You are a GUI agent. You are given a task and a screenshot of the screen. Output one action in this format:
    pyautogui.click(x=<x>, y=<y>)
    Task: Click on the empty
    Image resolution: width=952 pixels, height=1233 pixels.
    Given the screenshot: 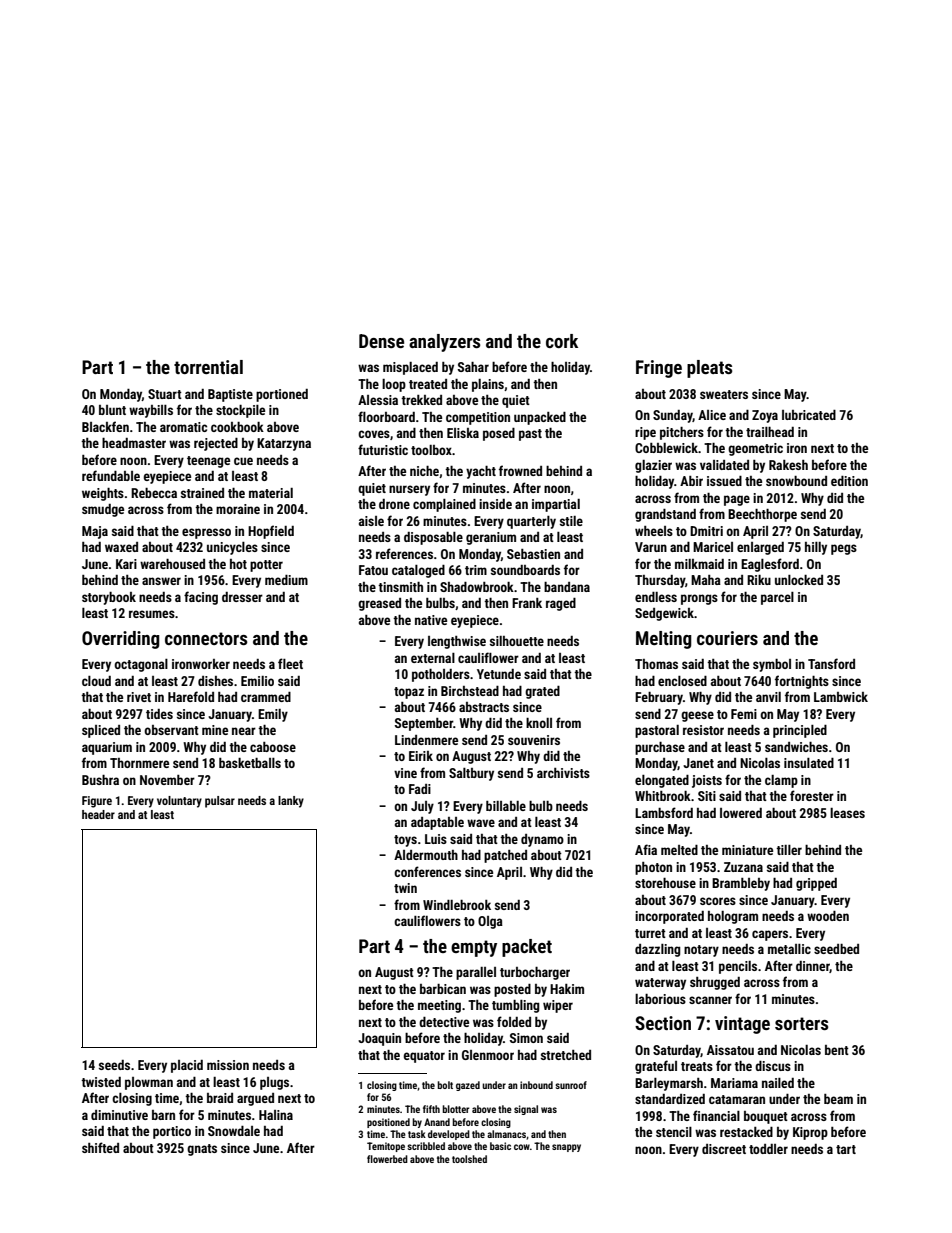 What is the action you would take?
    pyautogui.click(x=474, y=948)
